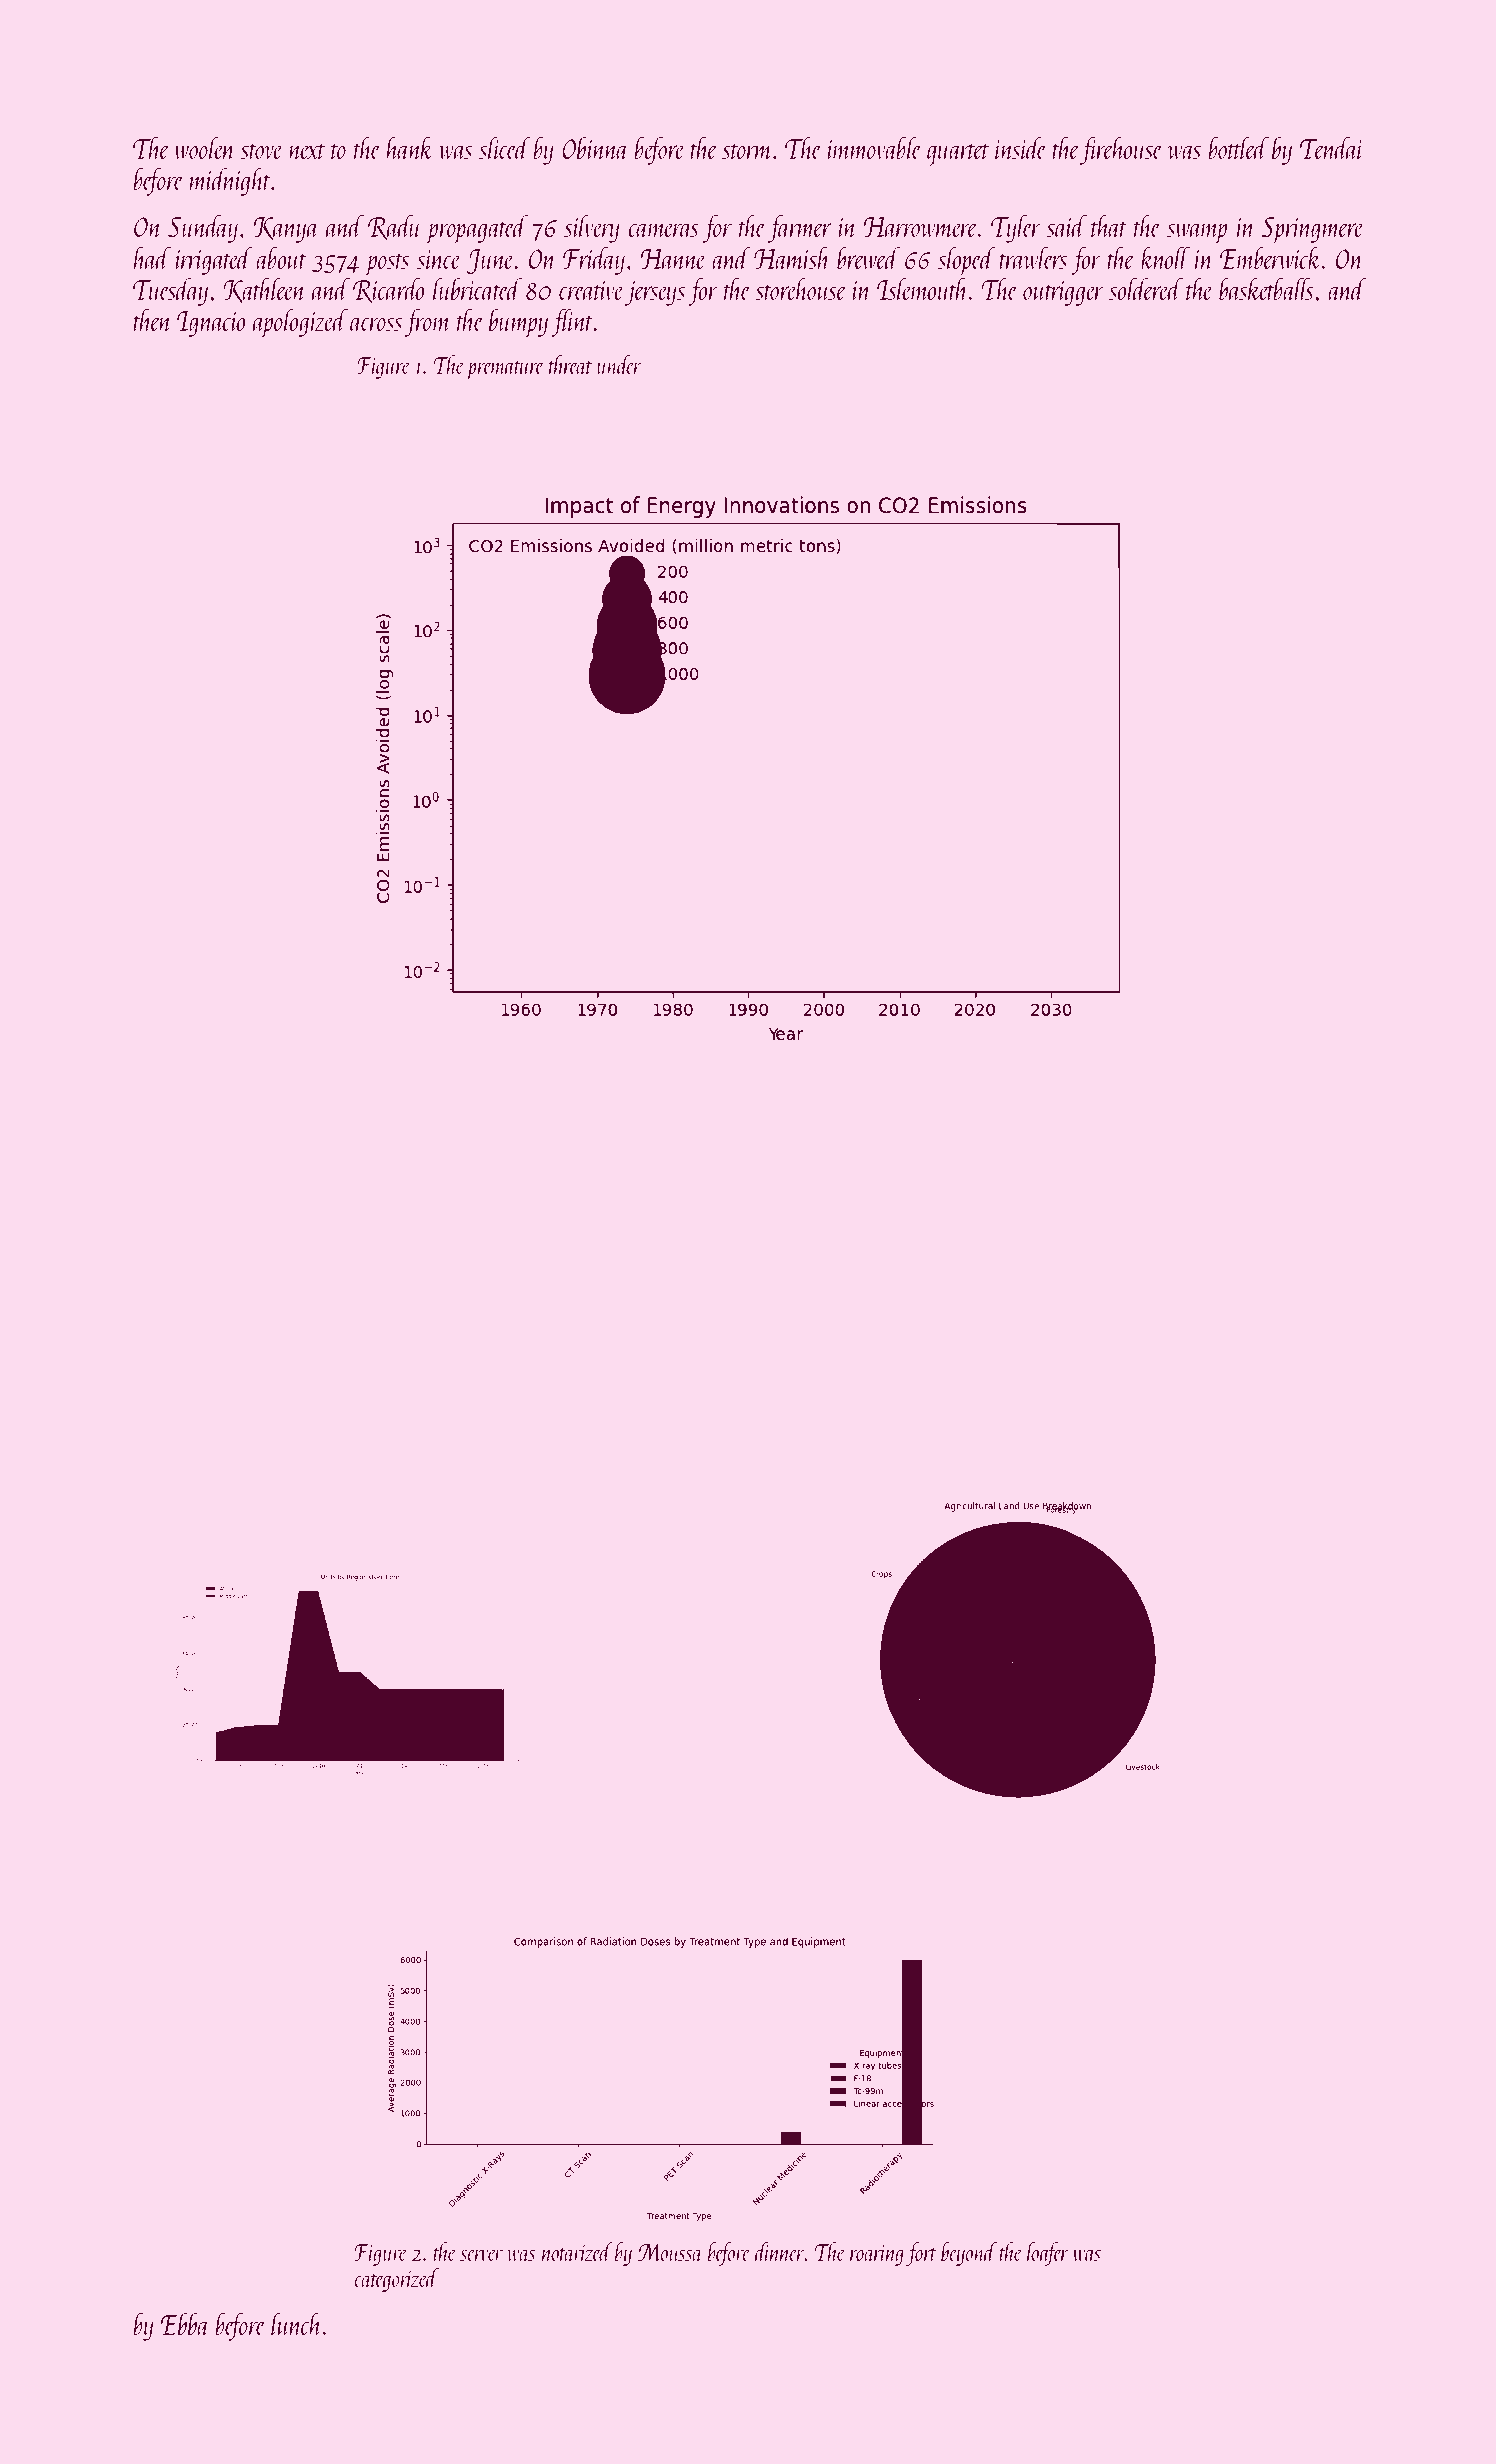 The width and height of the image is (1496, 2464). What do you see at coordinates (800, 288) in the image?
I see `storehouse` at bounding box center [800, 288].
